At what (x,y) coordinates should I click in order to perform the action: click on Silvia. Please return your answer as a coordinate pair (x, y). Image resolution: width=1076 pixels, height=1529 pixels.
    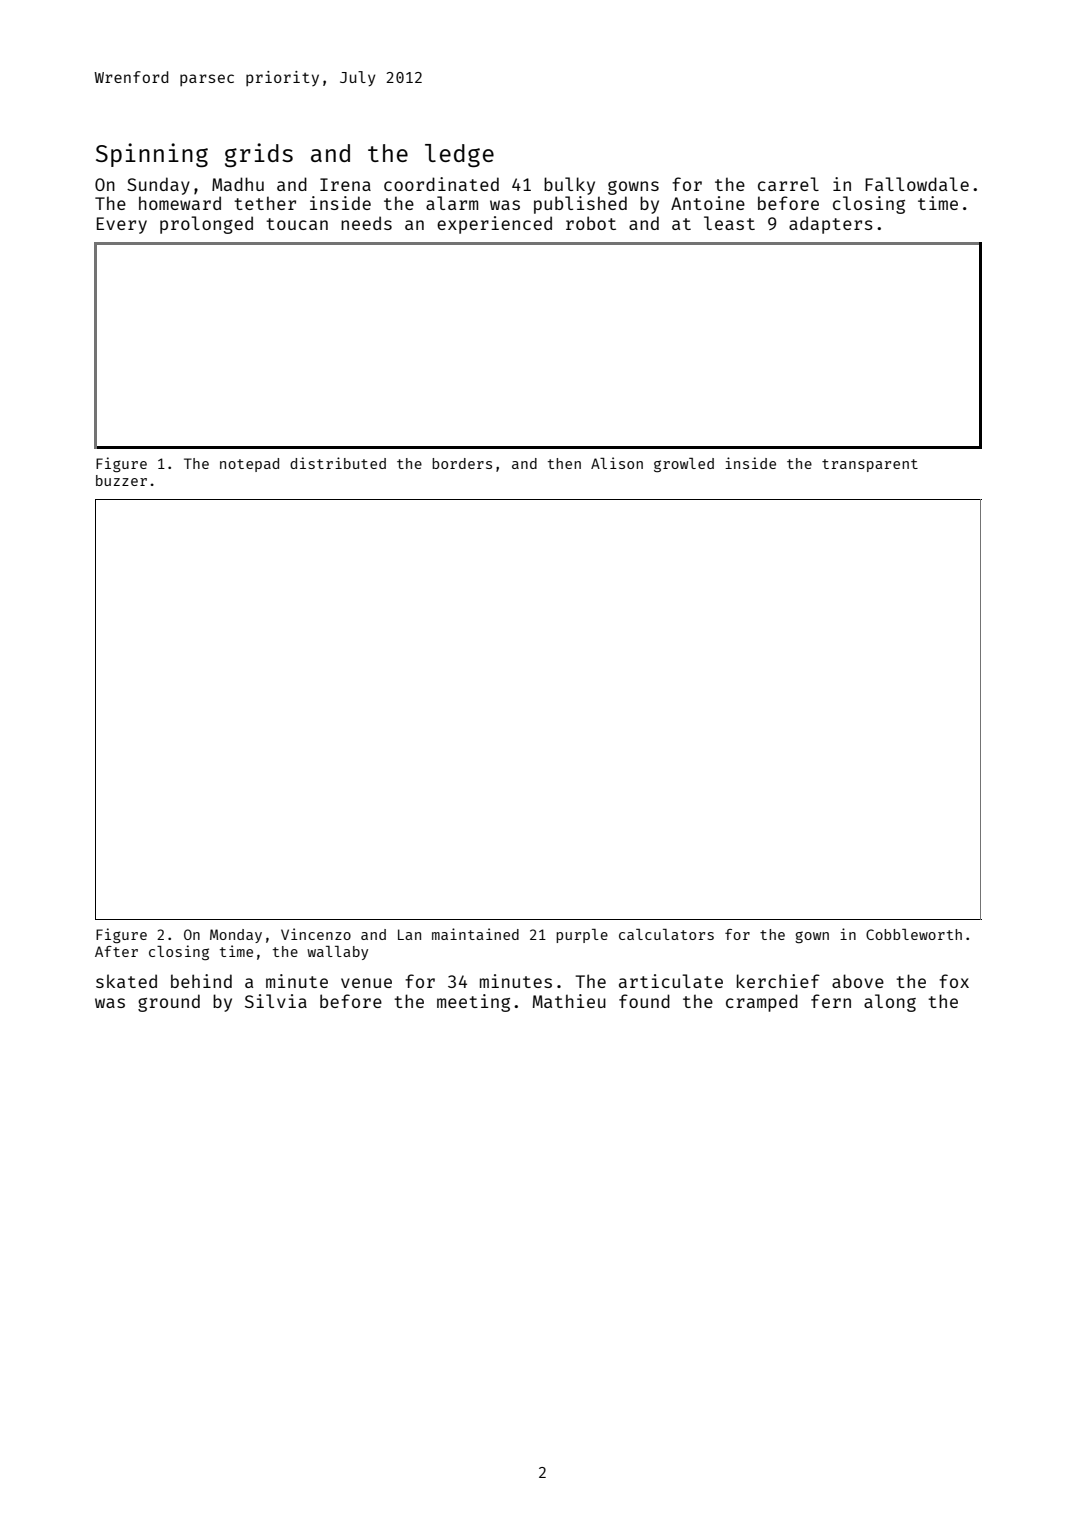
    Looking at the image, I should click on (276, 1001).
